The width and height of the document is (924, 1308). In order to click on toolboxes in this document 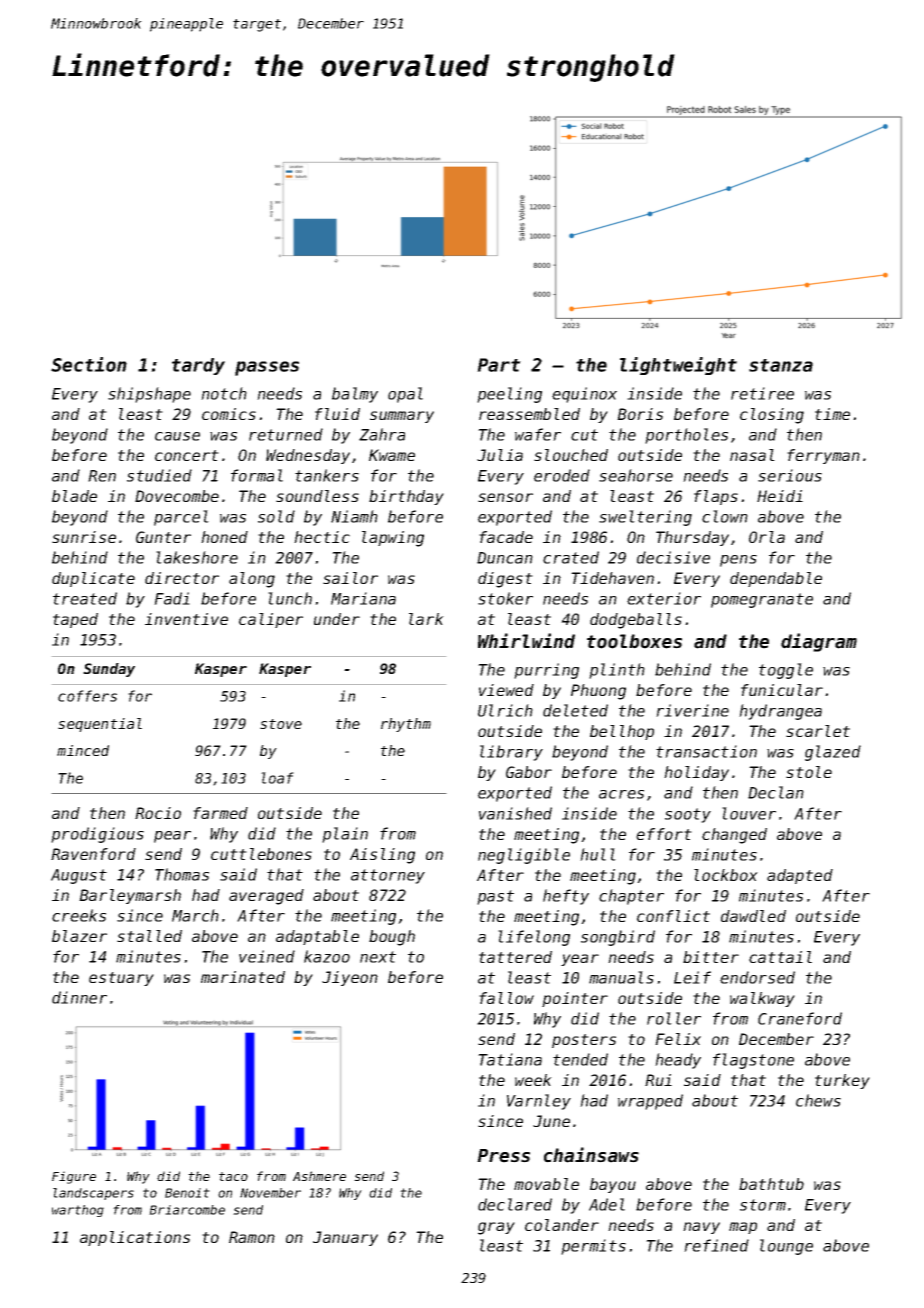, I will do `click(634, 641)`.
